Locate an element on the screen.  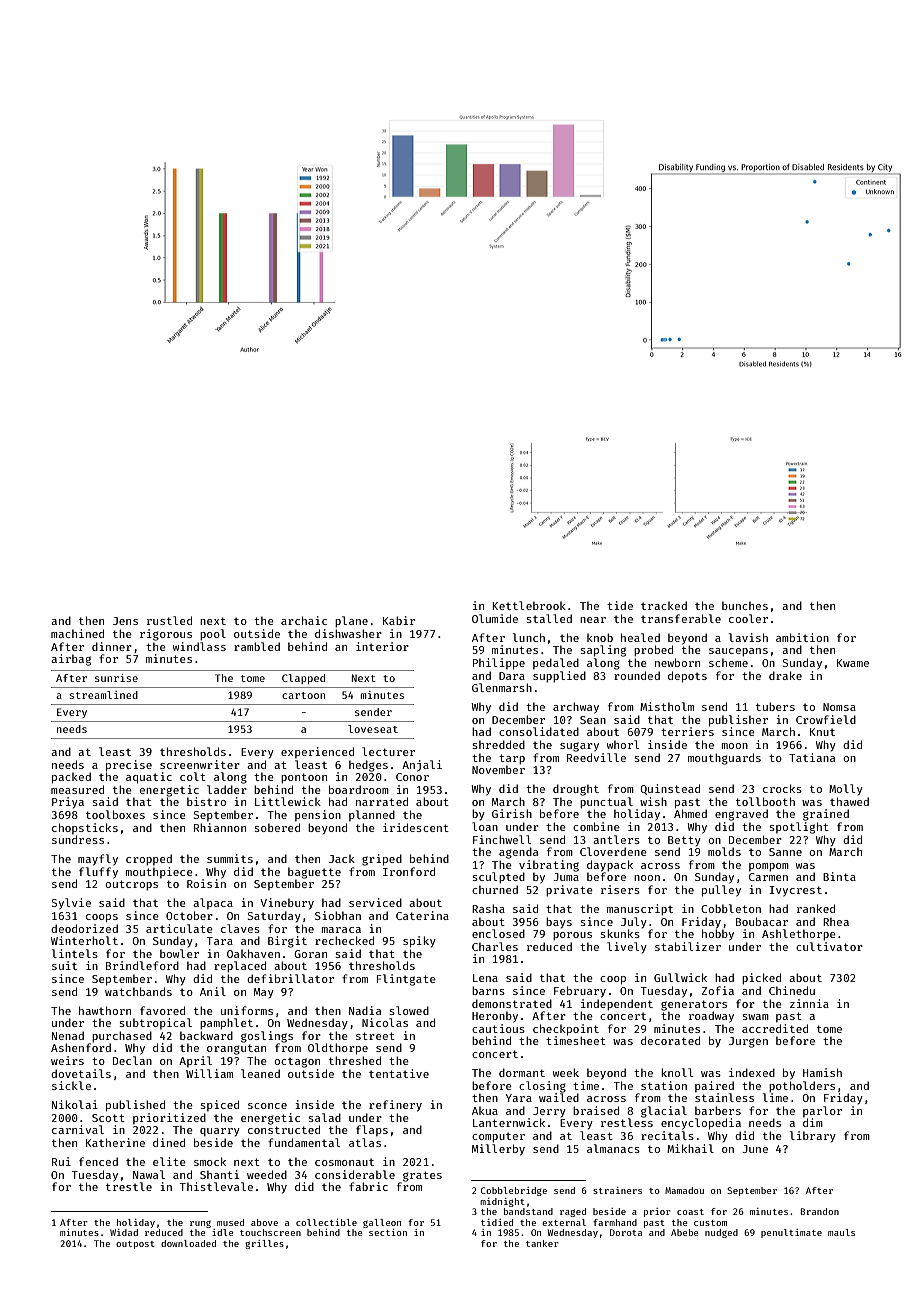
skunks is located at coordinates (620, 933).
